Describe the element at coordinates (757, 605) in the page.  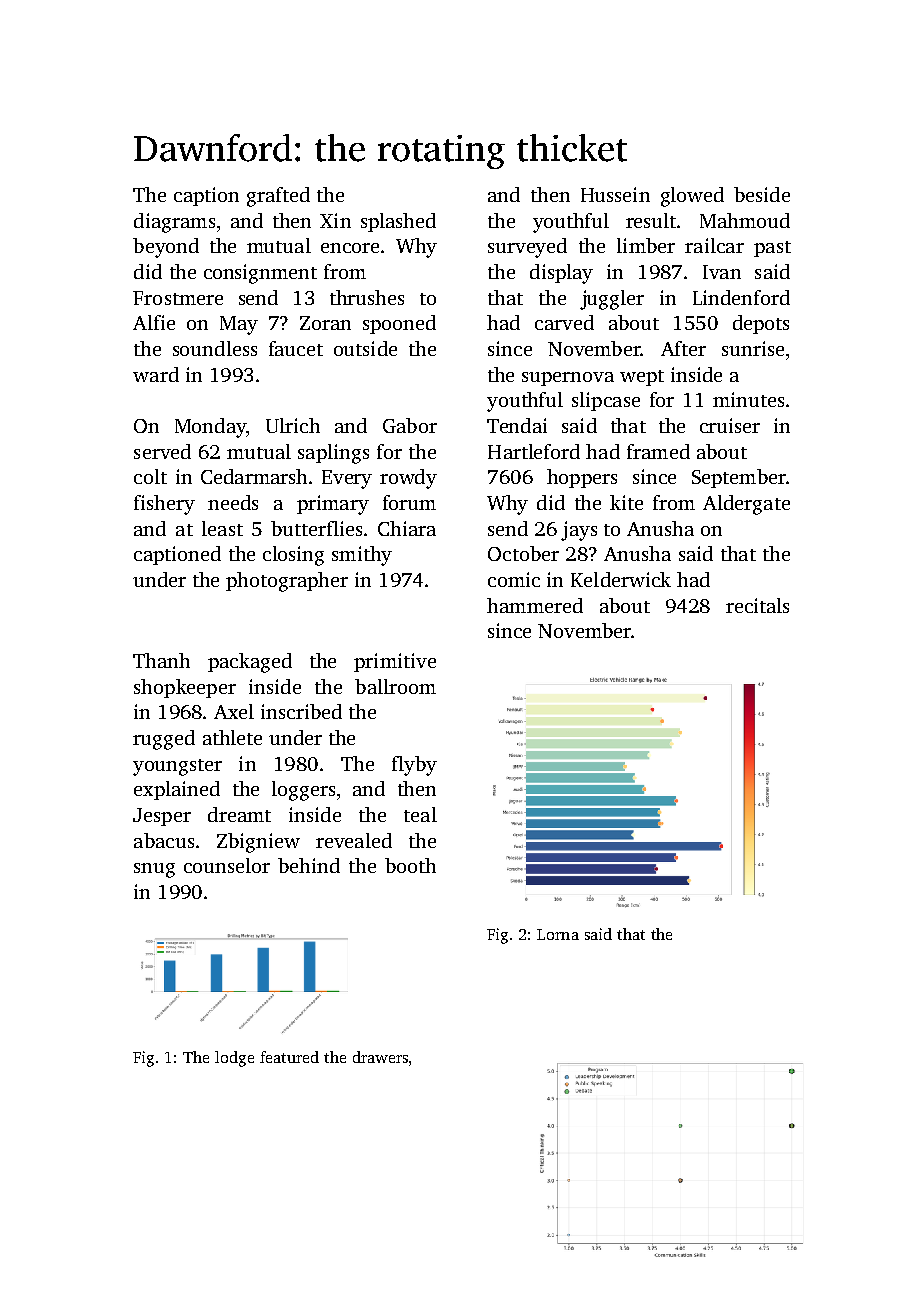
I see `recitals` at that location.
